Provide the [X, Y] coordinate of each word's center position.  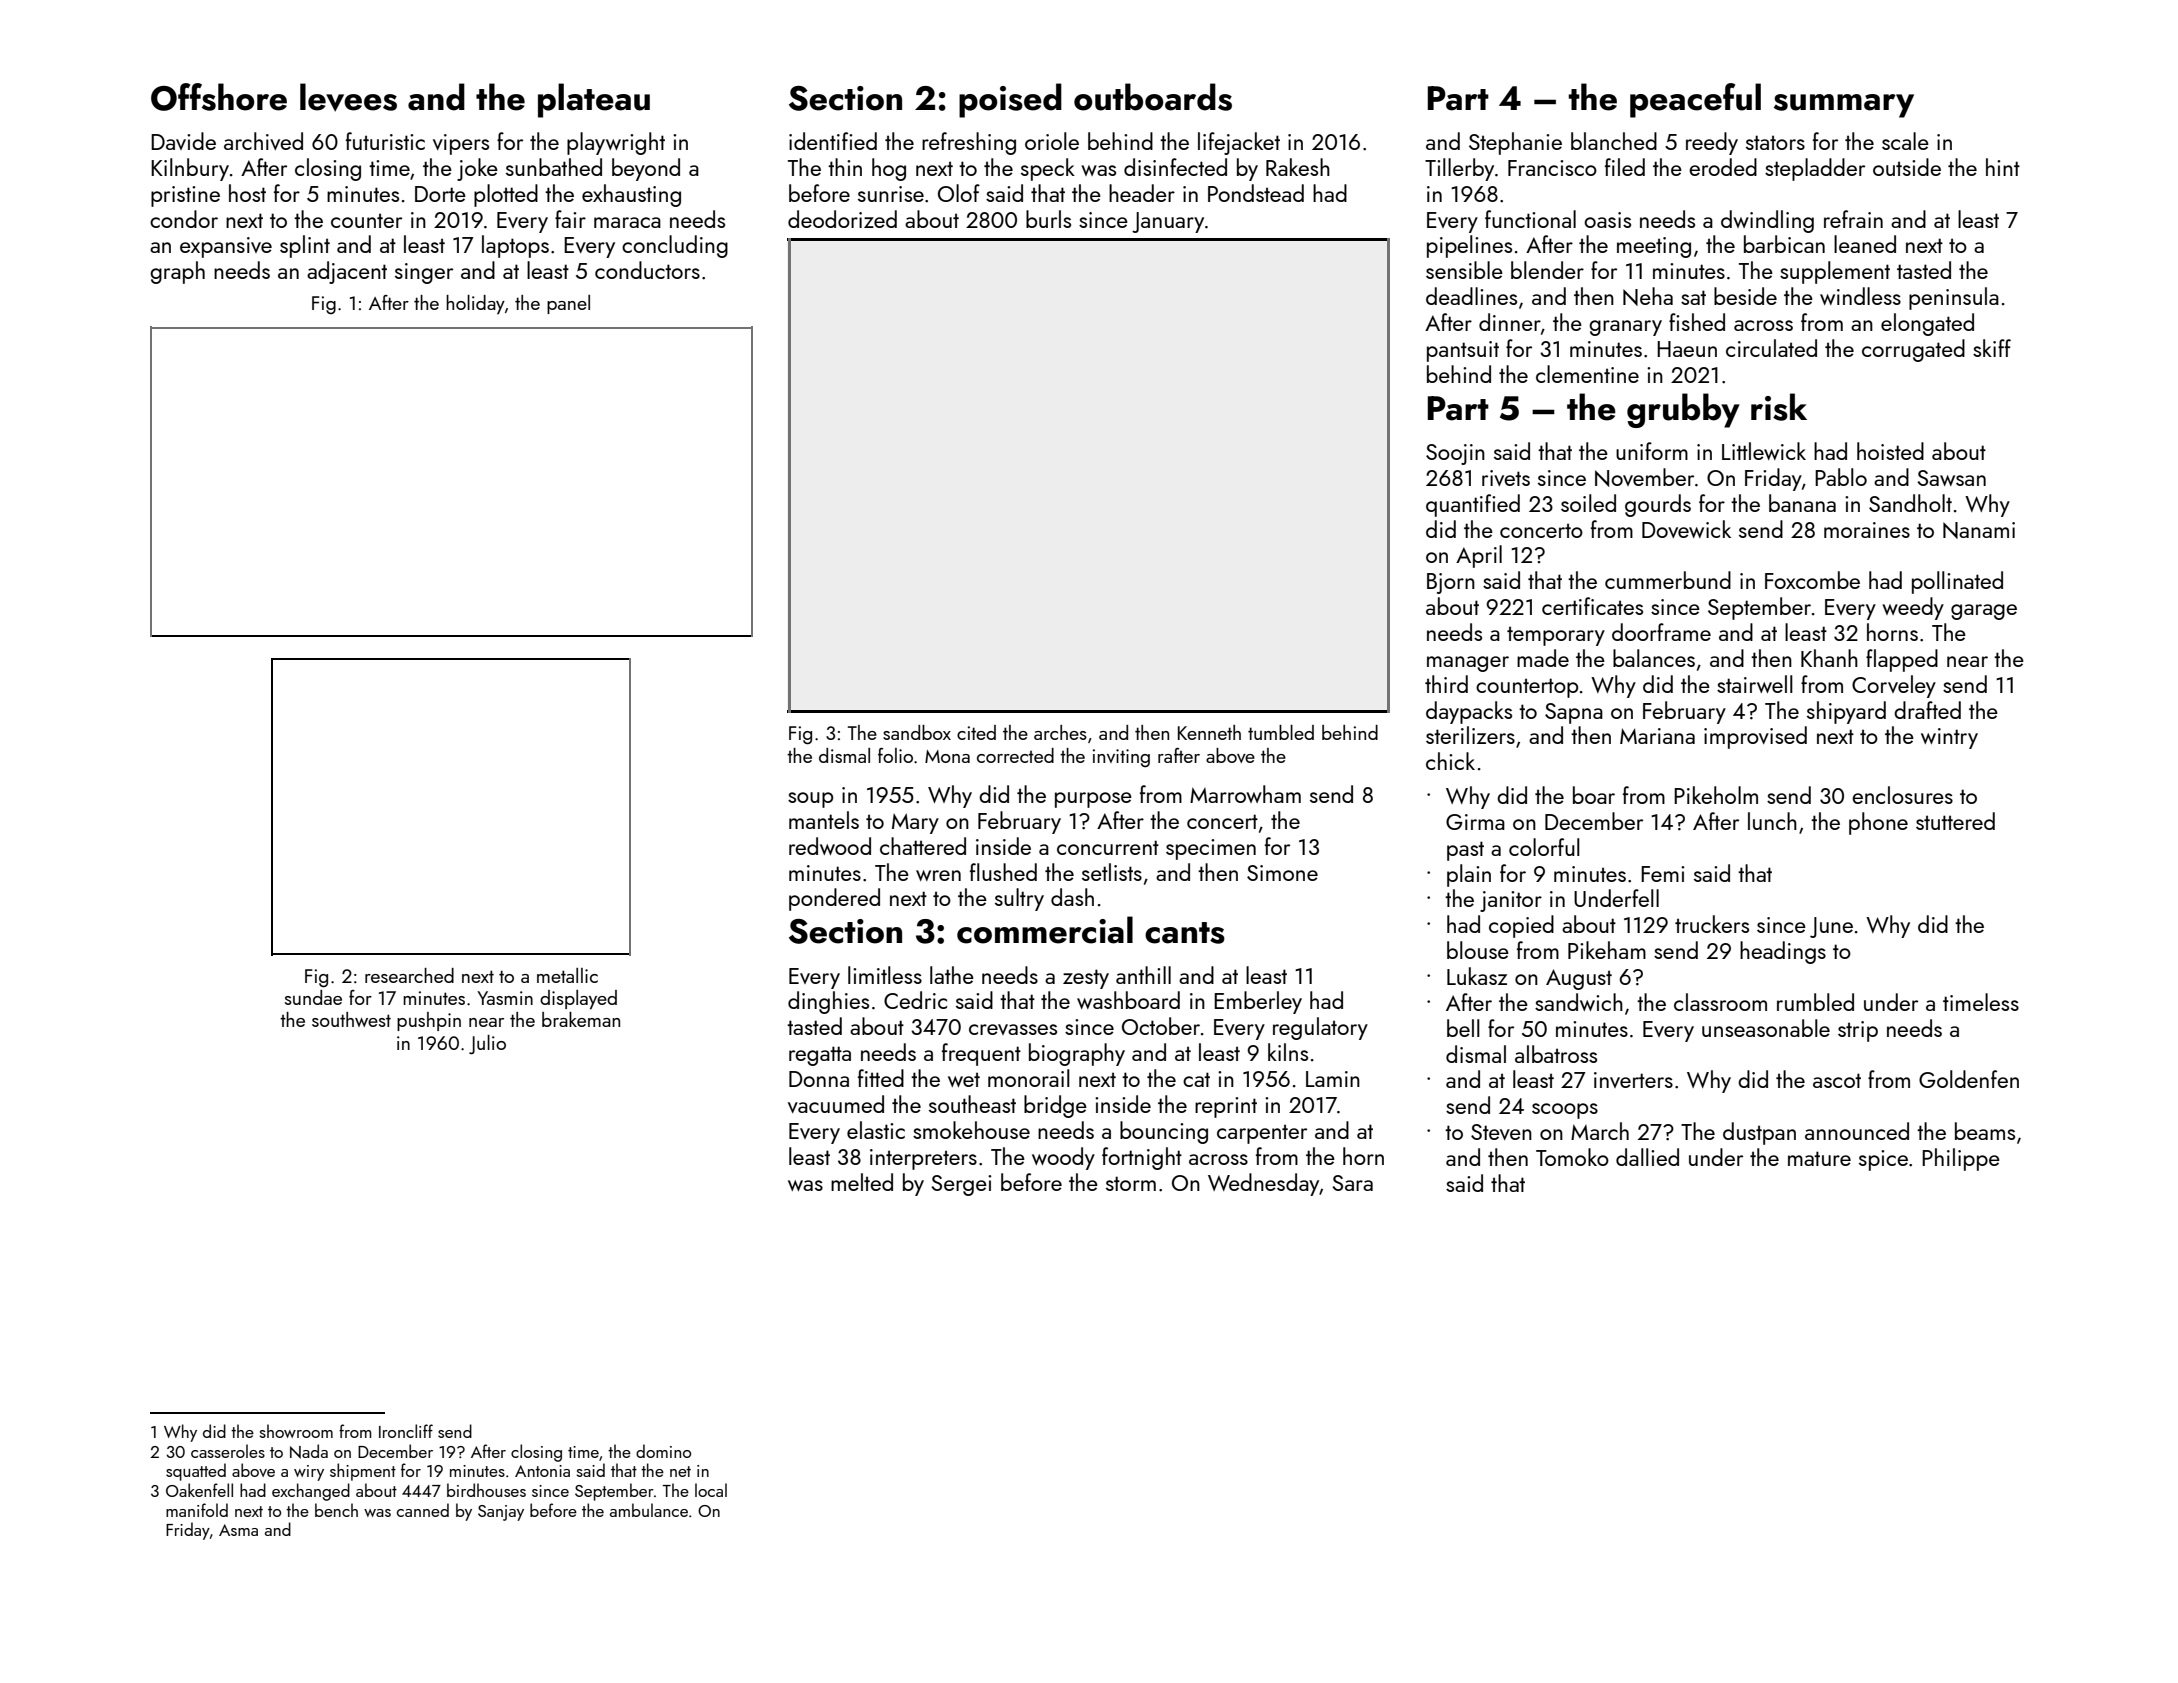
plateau [594, 100]
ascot [1837, 1080]
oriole [1052, 141]
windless [1860, 296]
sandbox [917, 732]
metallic [567, 975]
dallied [1647, 1157]
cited [976, 732]
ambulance [649, 1510]
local [711, 1490]
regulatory [1320, 1028]
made [1543, 658]
